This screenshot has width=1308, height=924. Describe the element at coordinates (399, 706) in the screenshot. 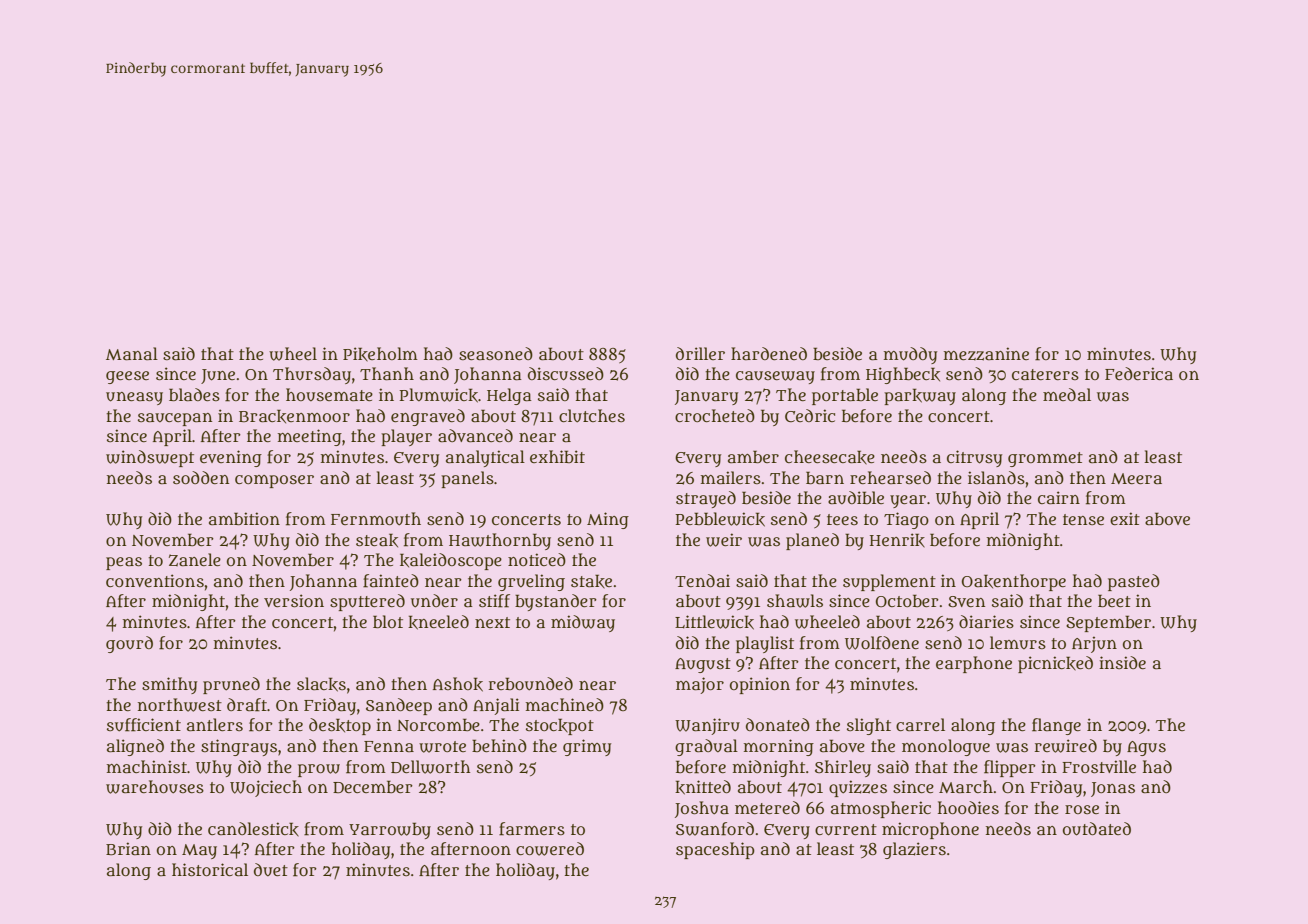

I see `Sandeep` at that location.
